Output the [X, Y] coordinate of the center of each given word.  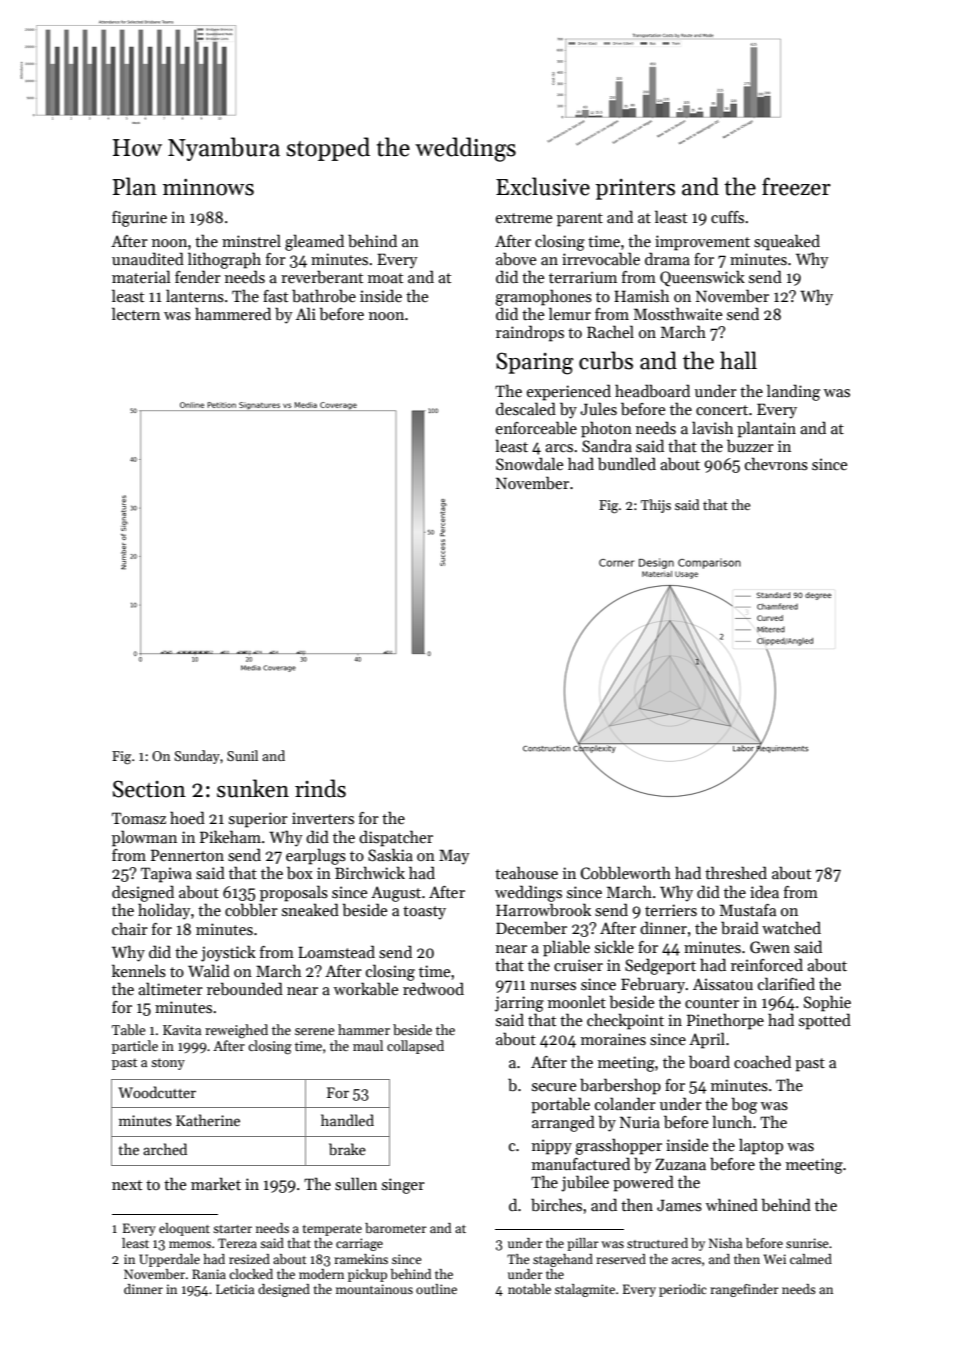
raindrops [530, 333]
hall [738, 360]
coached [762, 1061]
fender [198, 276]
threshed [736, 872]
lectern [136, 313]
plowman [144, 838]
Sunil [242, 755]
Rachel [610, 331]
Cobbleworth [626, 873]
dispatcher [396, 838]
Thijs [656, 506]
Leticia [235, 1289]
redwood [433, 988]
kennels [139, 971]
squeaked [787, 242]
